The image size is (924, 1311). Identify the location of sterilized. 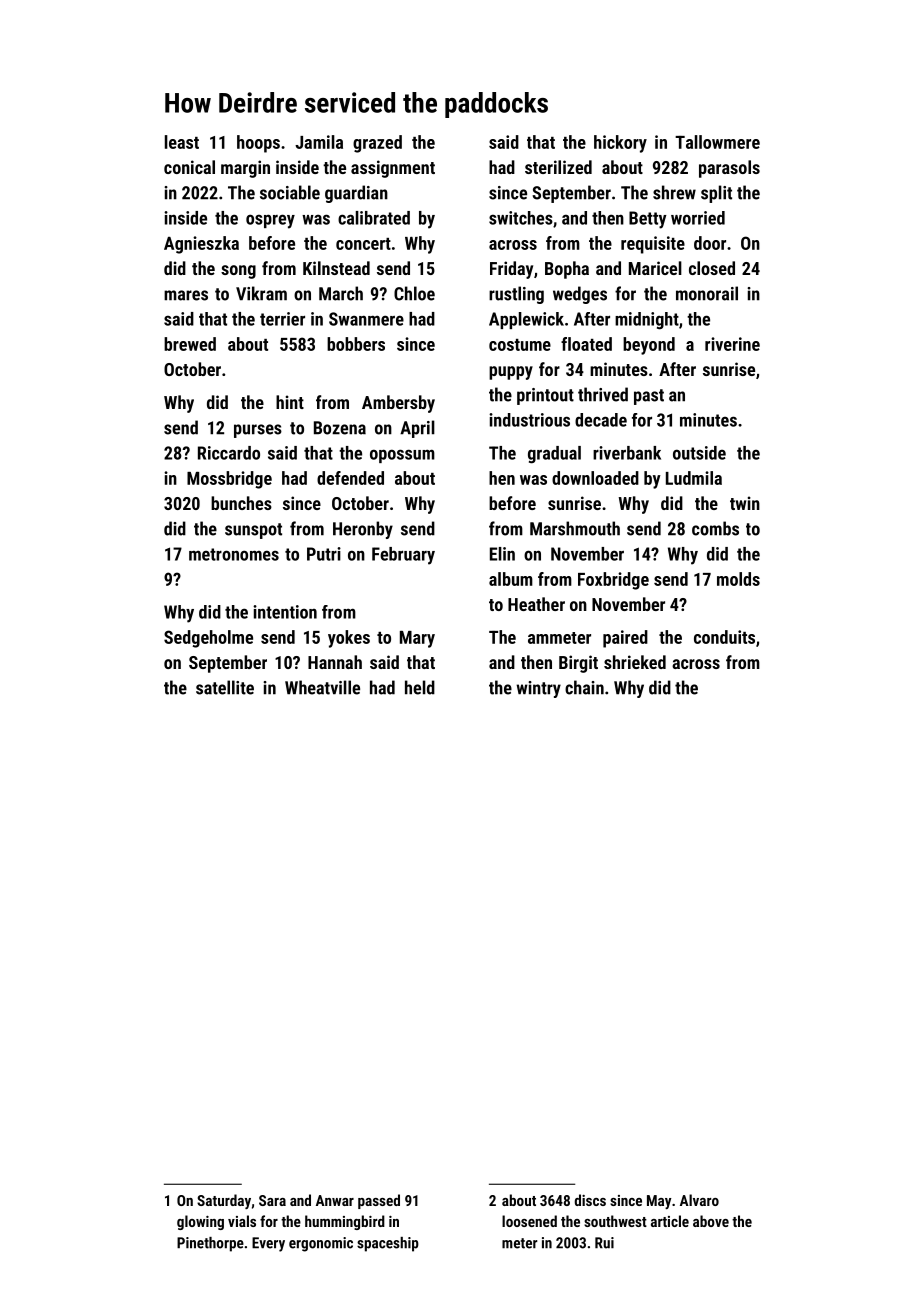
(558, 167).
